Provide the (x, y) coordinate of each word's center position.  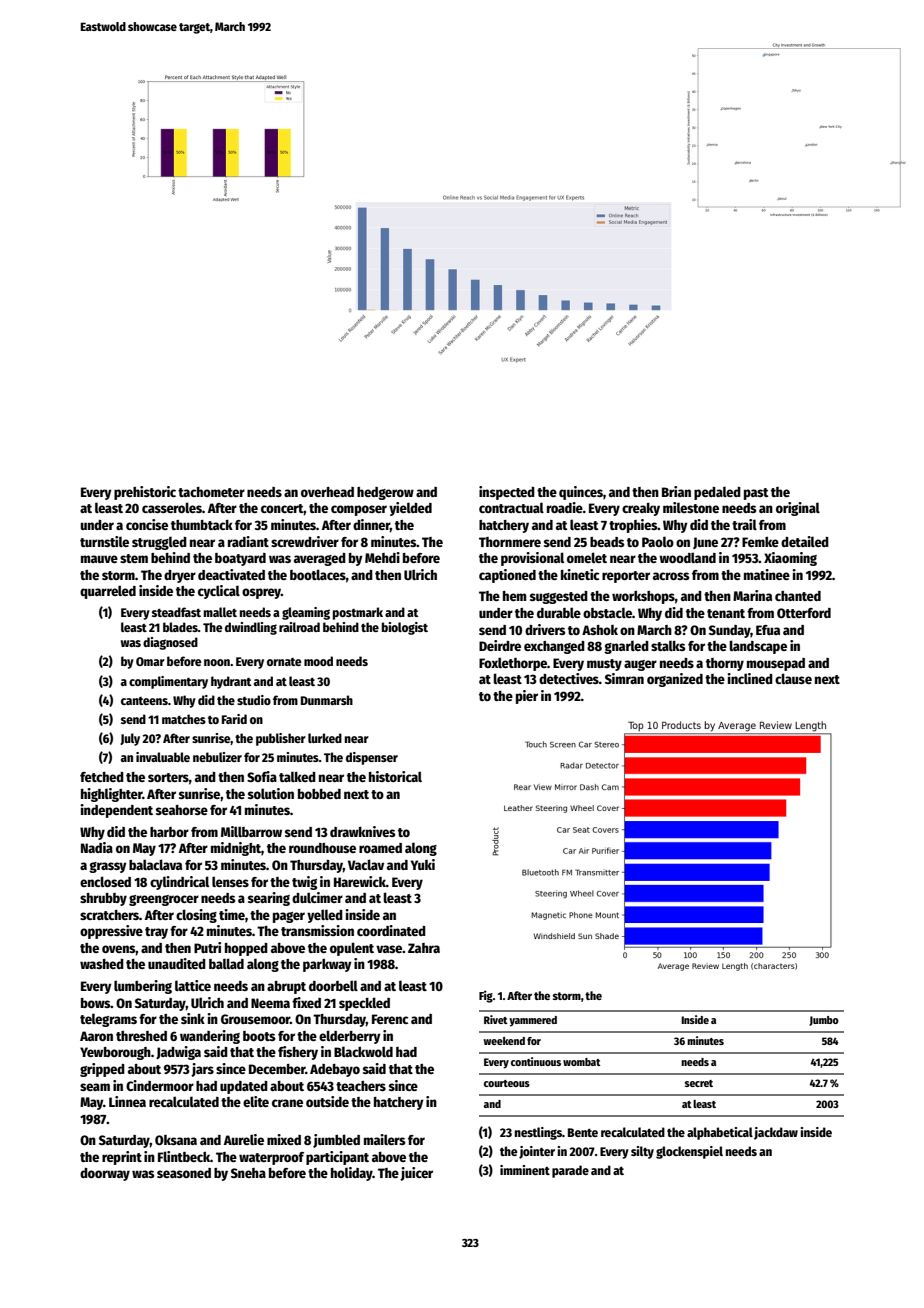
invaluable (163, 757)
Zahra (424, 948)
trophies (633, 526)
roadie (565, 507)
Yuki (423, 864)
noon (217, 662)
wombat (582, 1062)
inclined (750, 678)
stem (134, 558)
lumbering (143, 987)
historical (395, 776)
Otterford (804, 613)
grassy (108, 867)
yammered (533, 1021)
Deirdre (500, 645)
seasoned (184, 1173)
